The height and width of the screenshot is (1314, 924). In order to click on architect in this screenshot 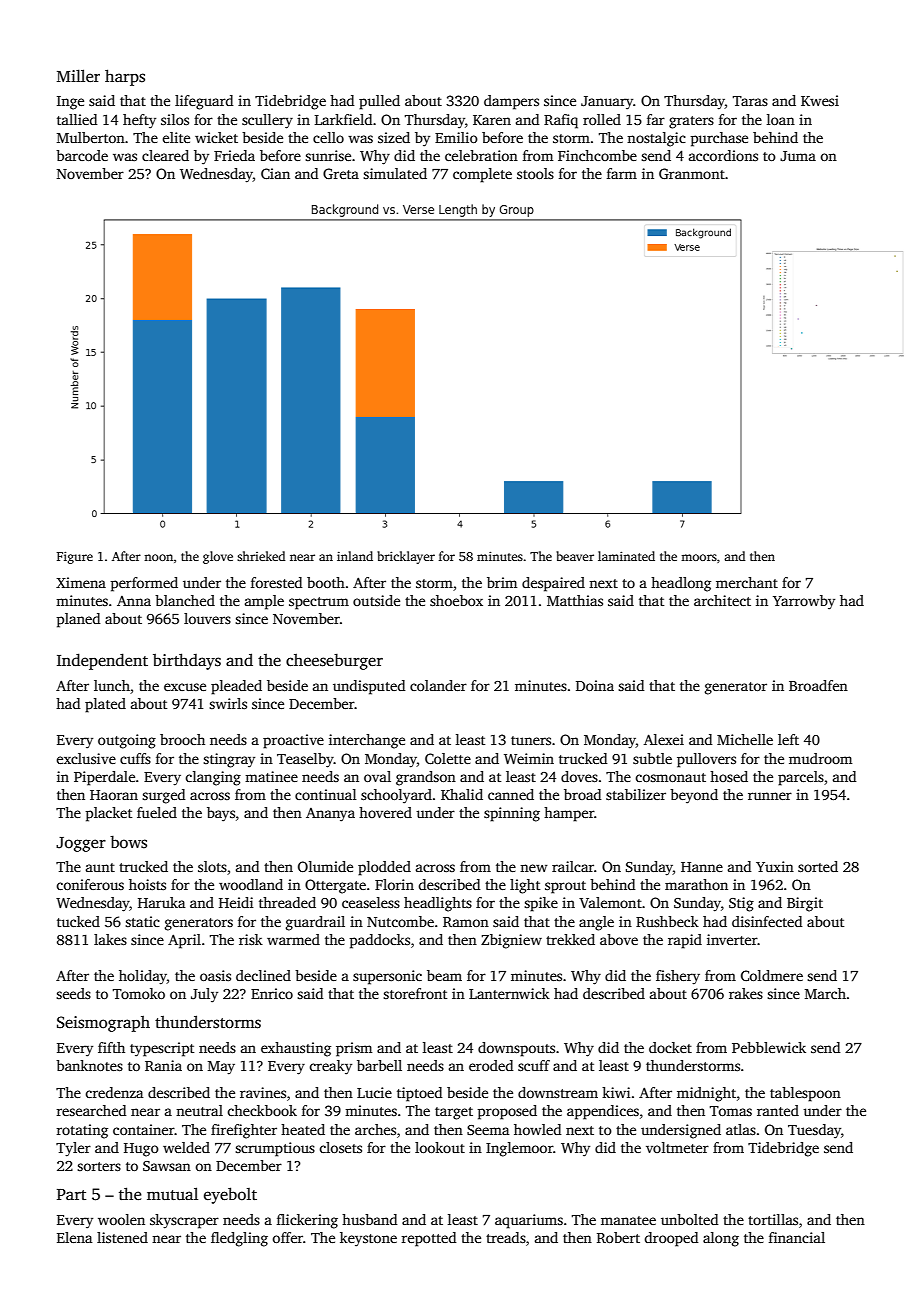, I will do `click(722, 600)`.
